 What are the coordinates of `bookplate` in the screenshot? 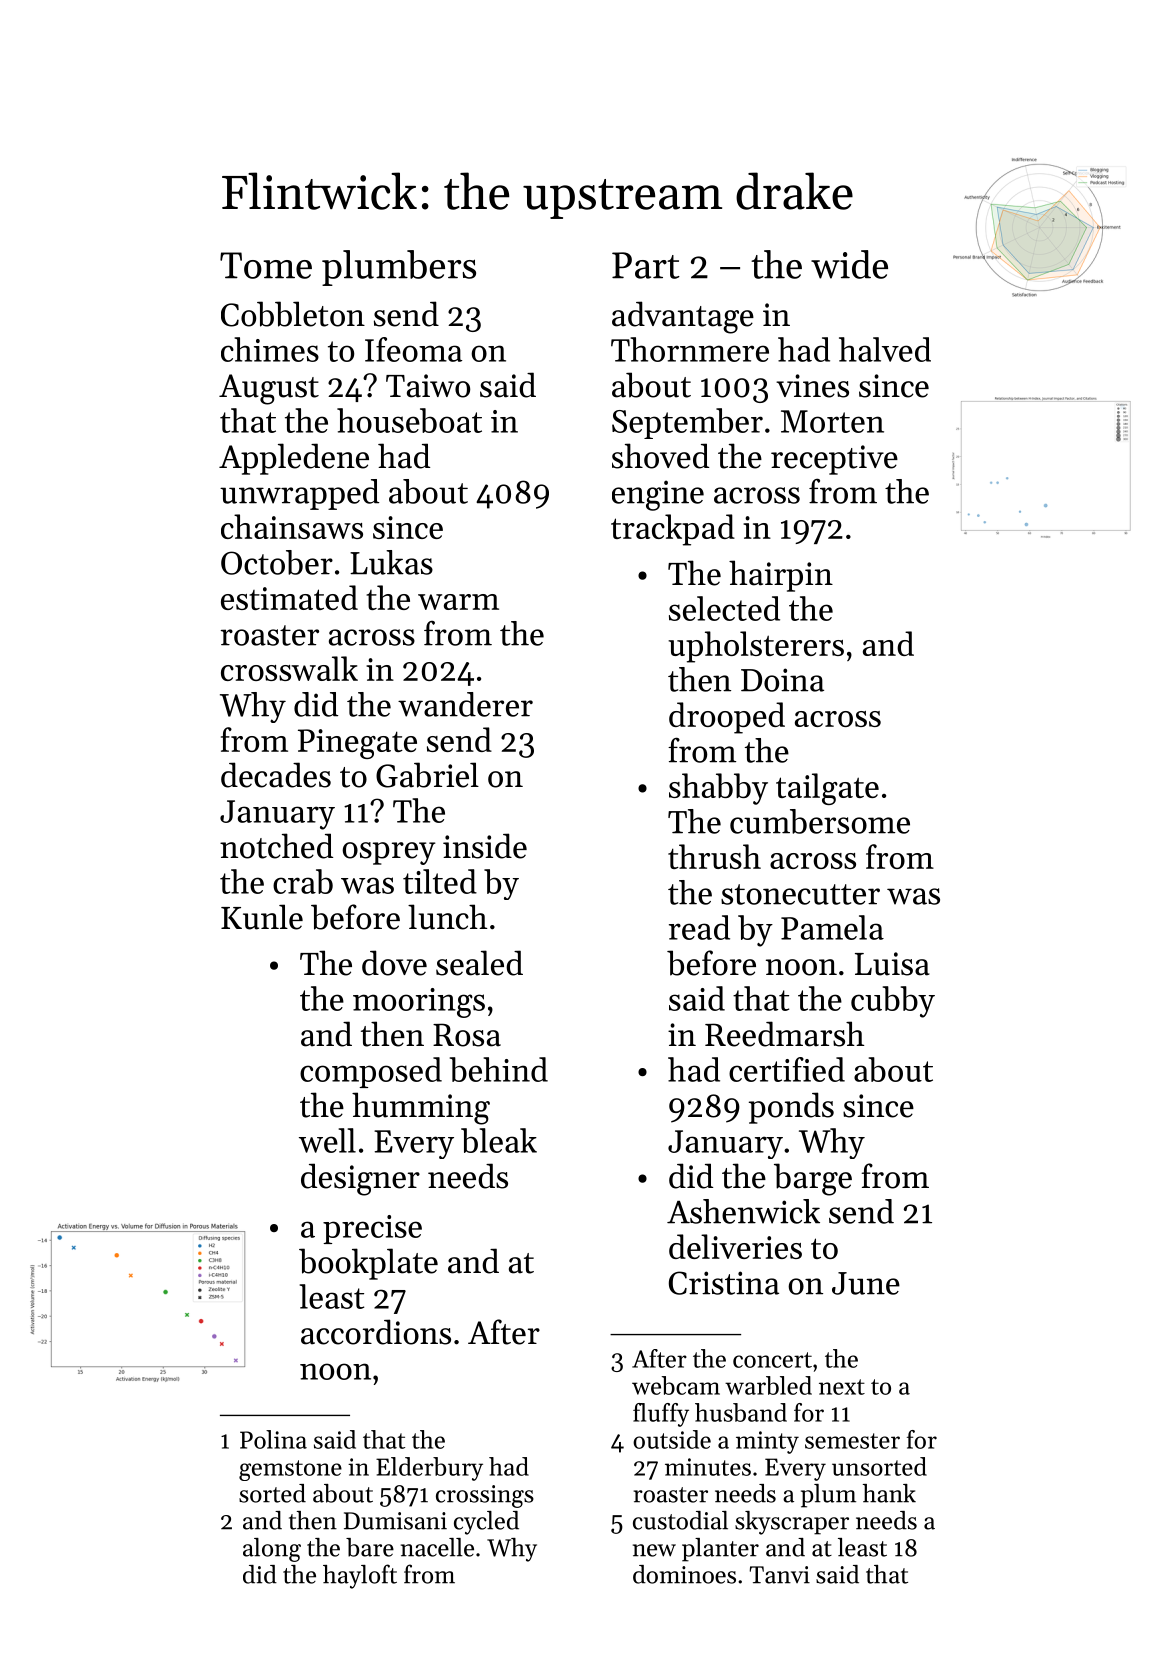 It's located at (368, 1264).
